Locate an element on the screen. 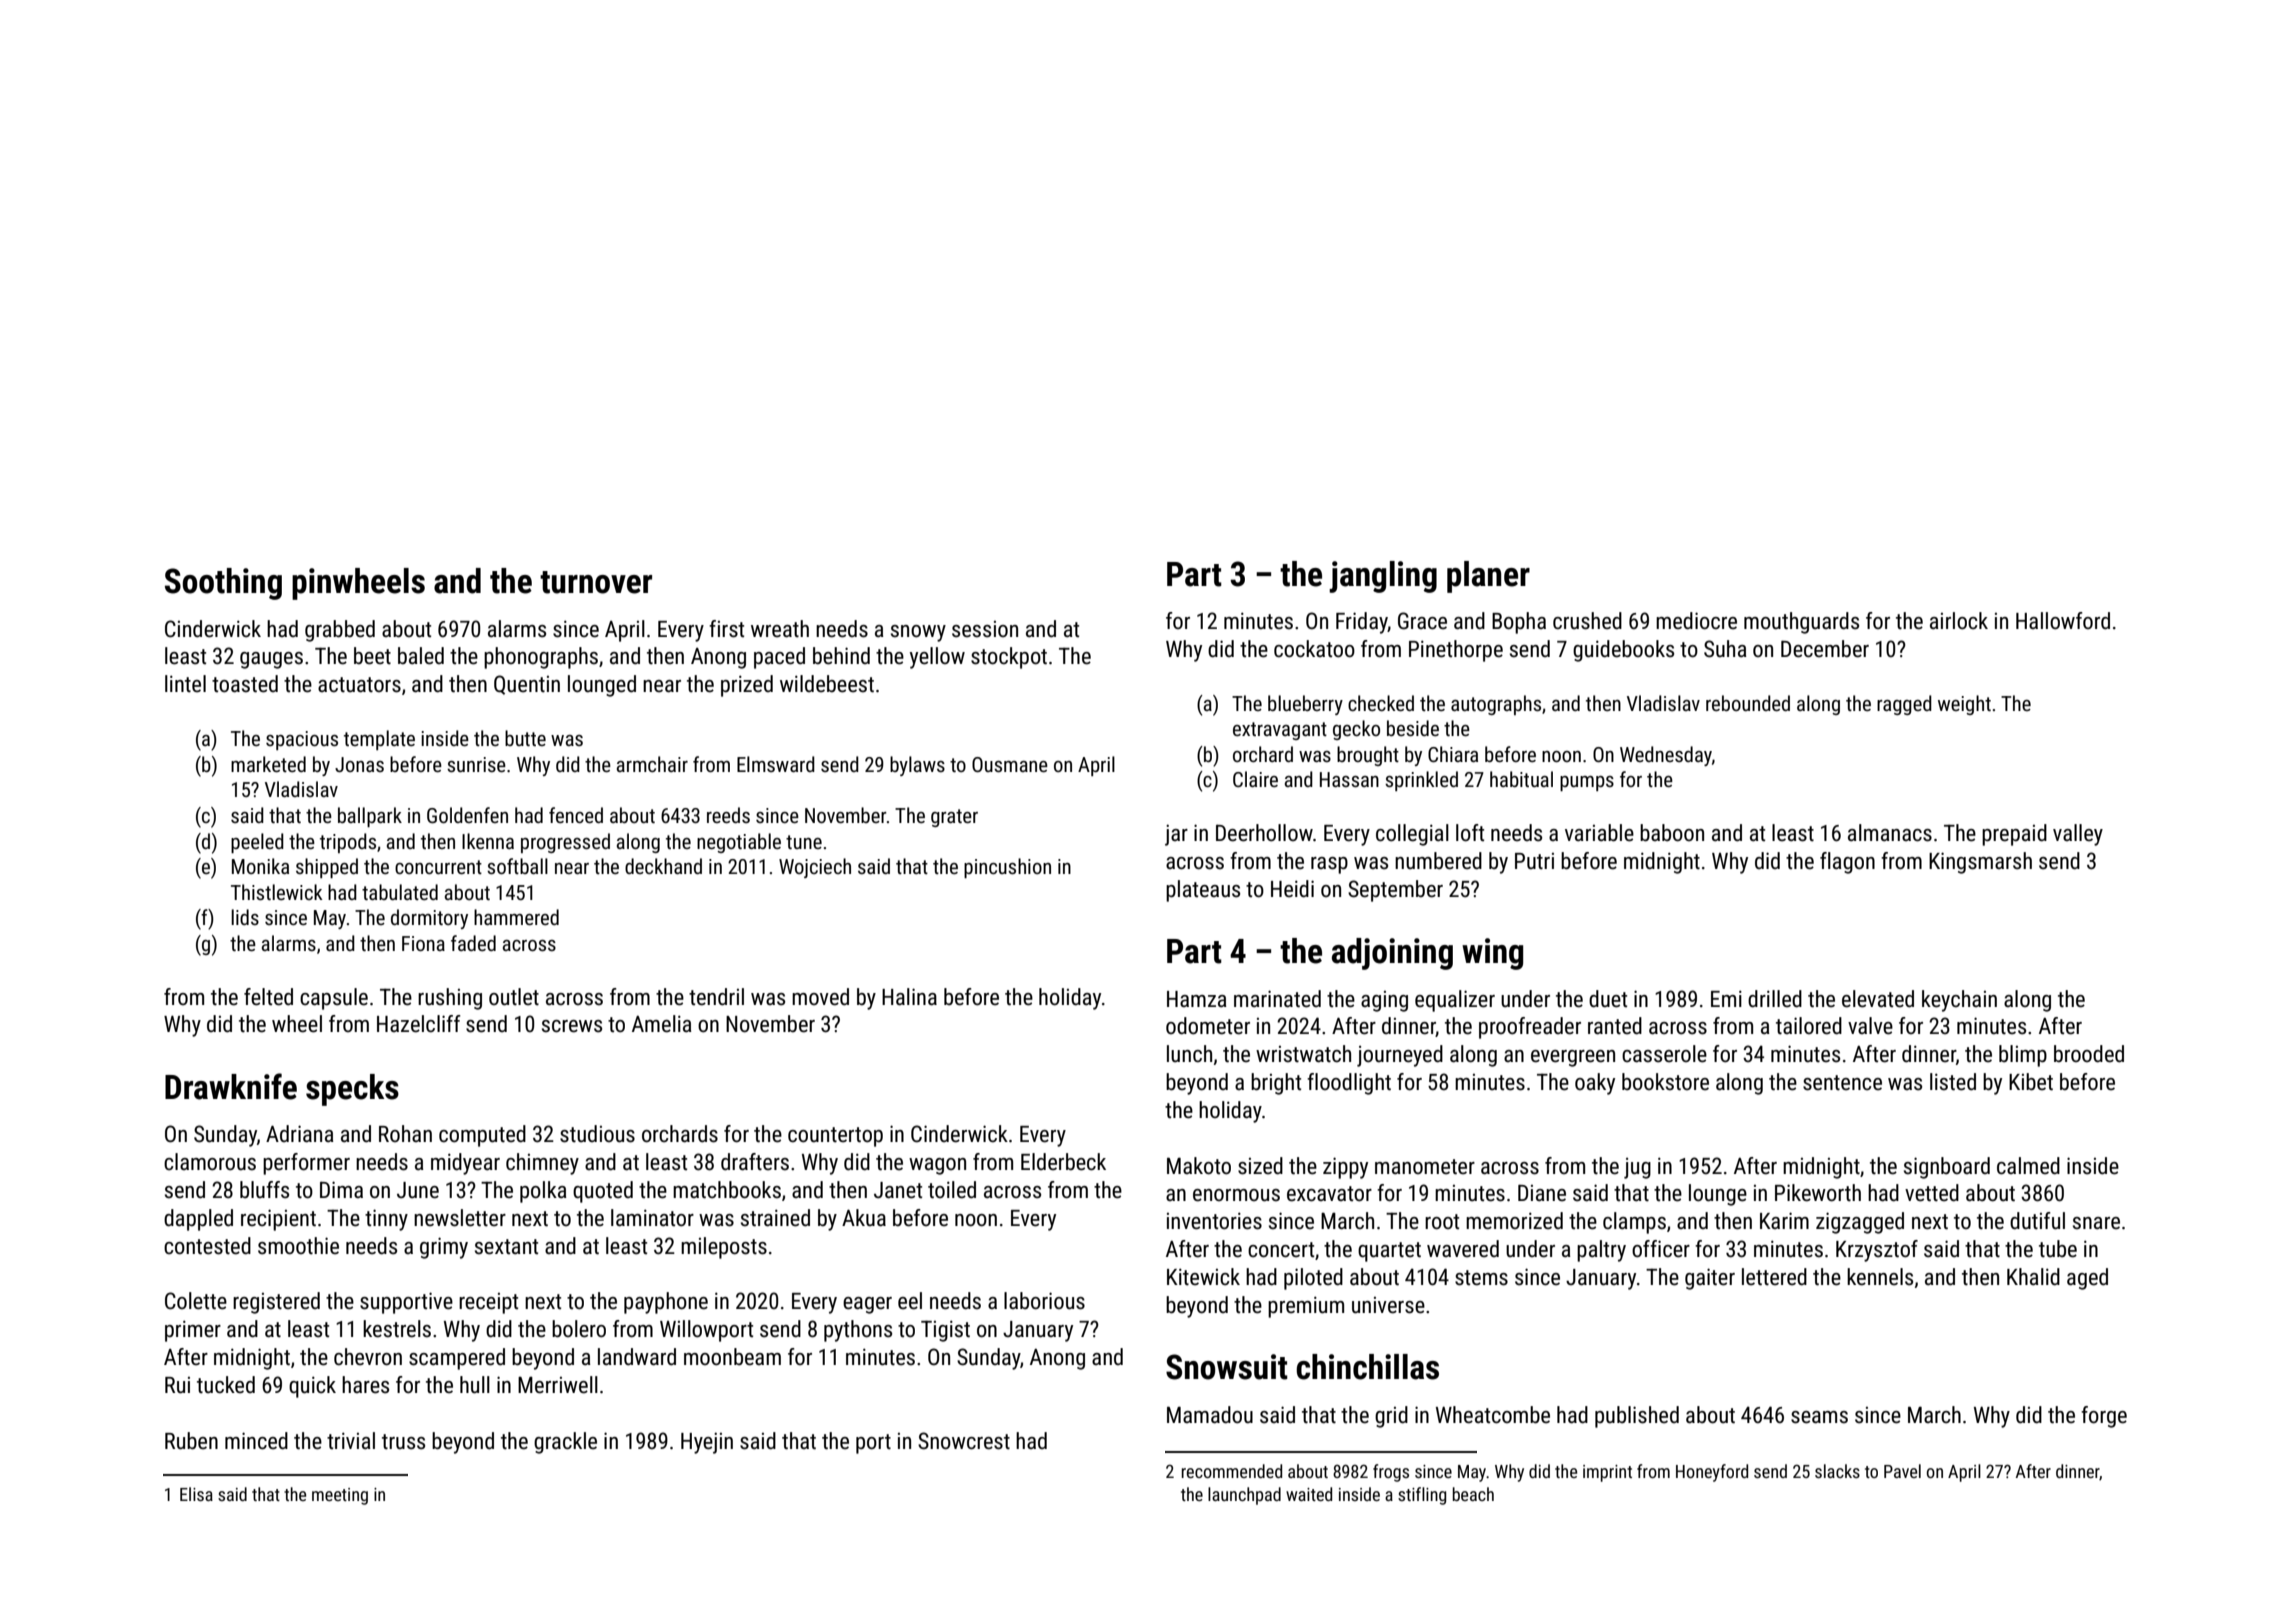  turnover is located at coordinates (596, 582).
